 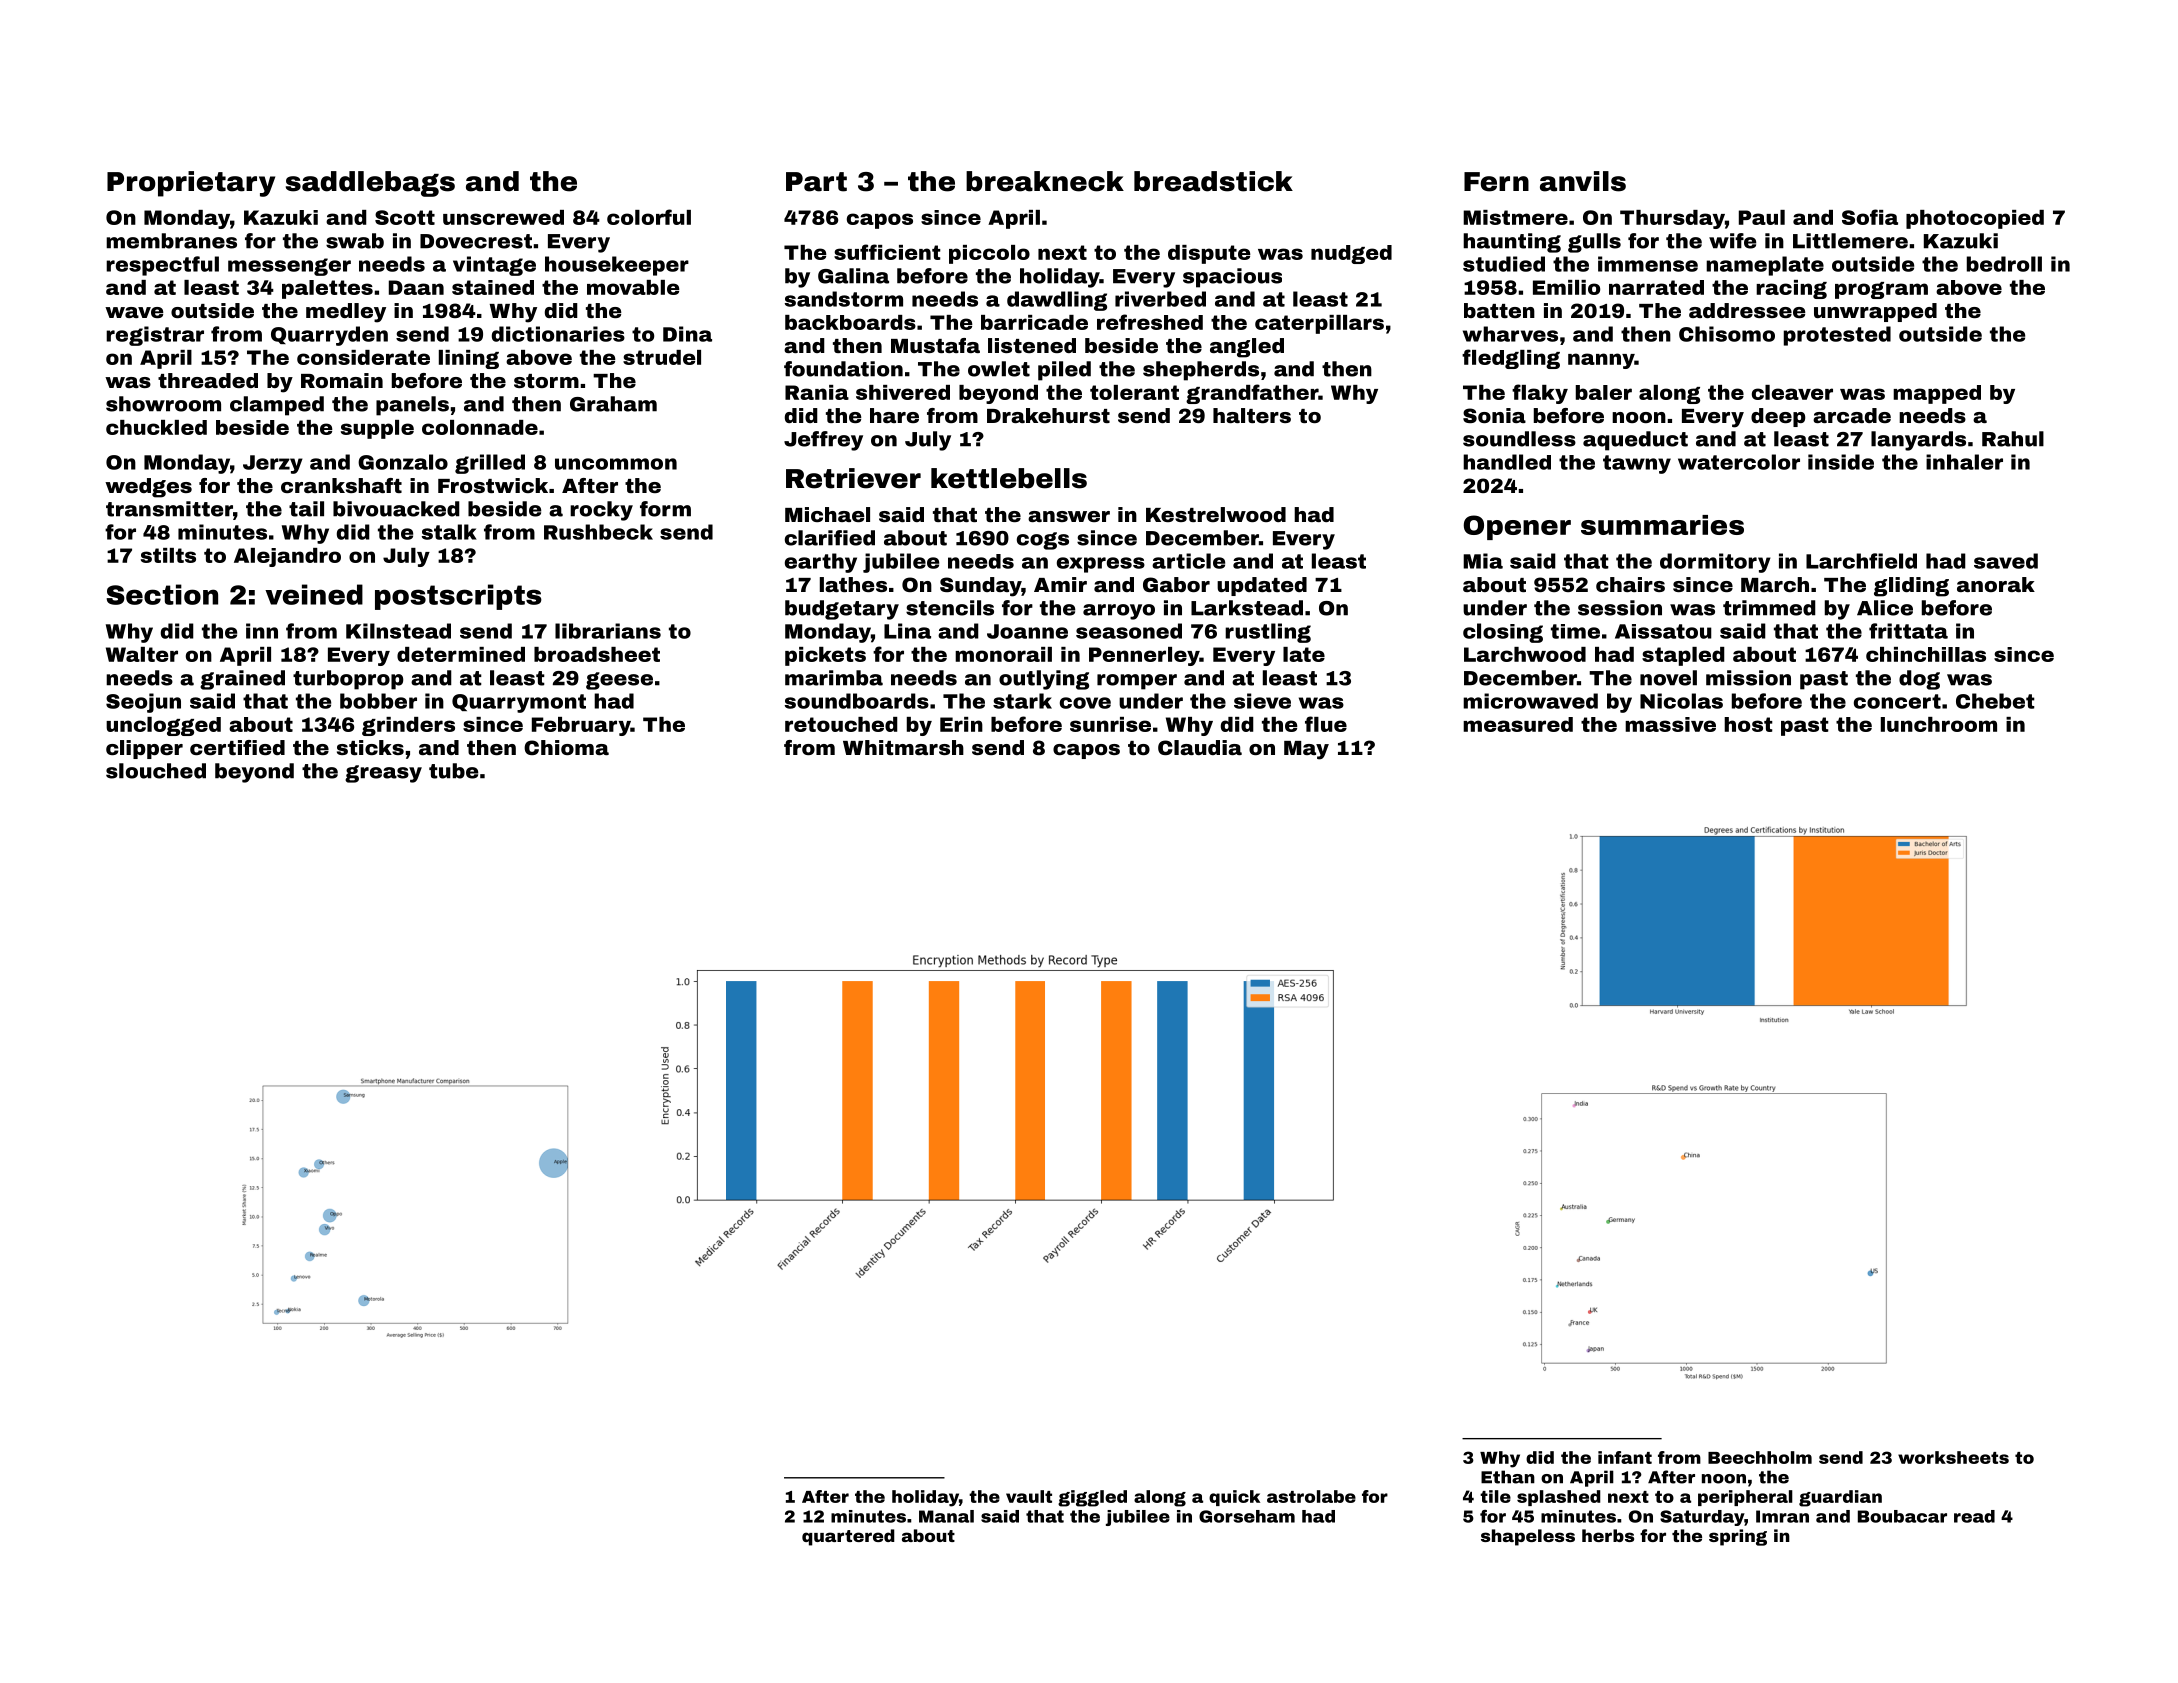 What do you see at coordinates (848, 1537) in the screenshot?
I see `quartered` at bounding box center [848, 1537].
